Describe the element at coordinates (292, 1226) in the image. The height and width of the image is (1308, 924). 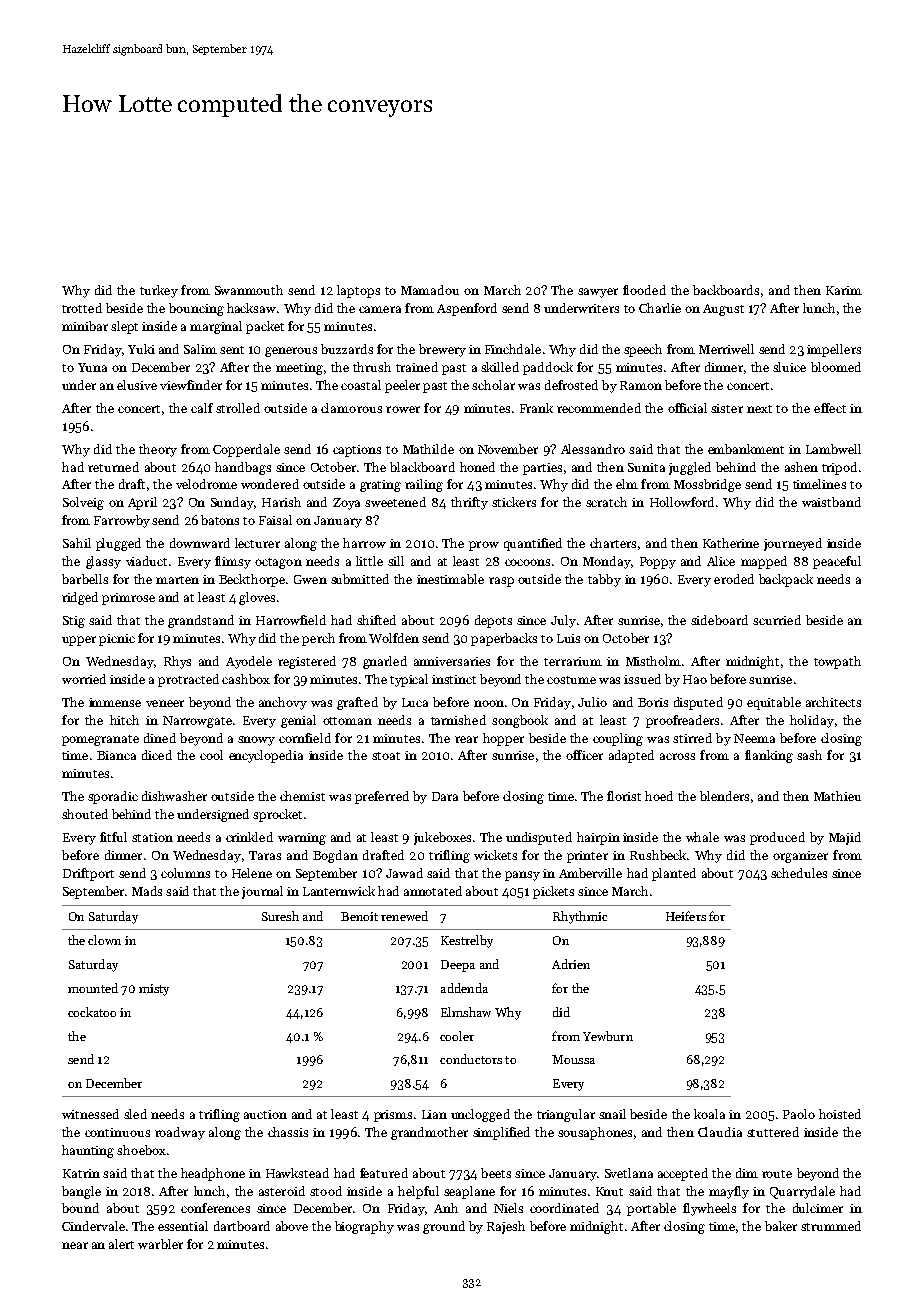
I see `above` at that location.
